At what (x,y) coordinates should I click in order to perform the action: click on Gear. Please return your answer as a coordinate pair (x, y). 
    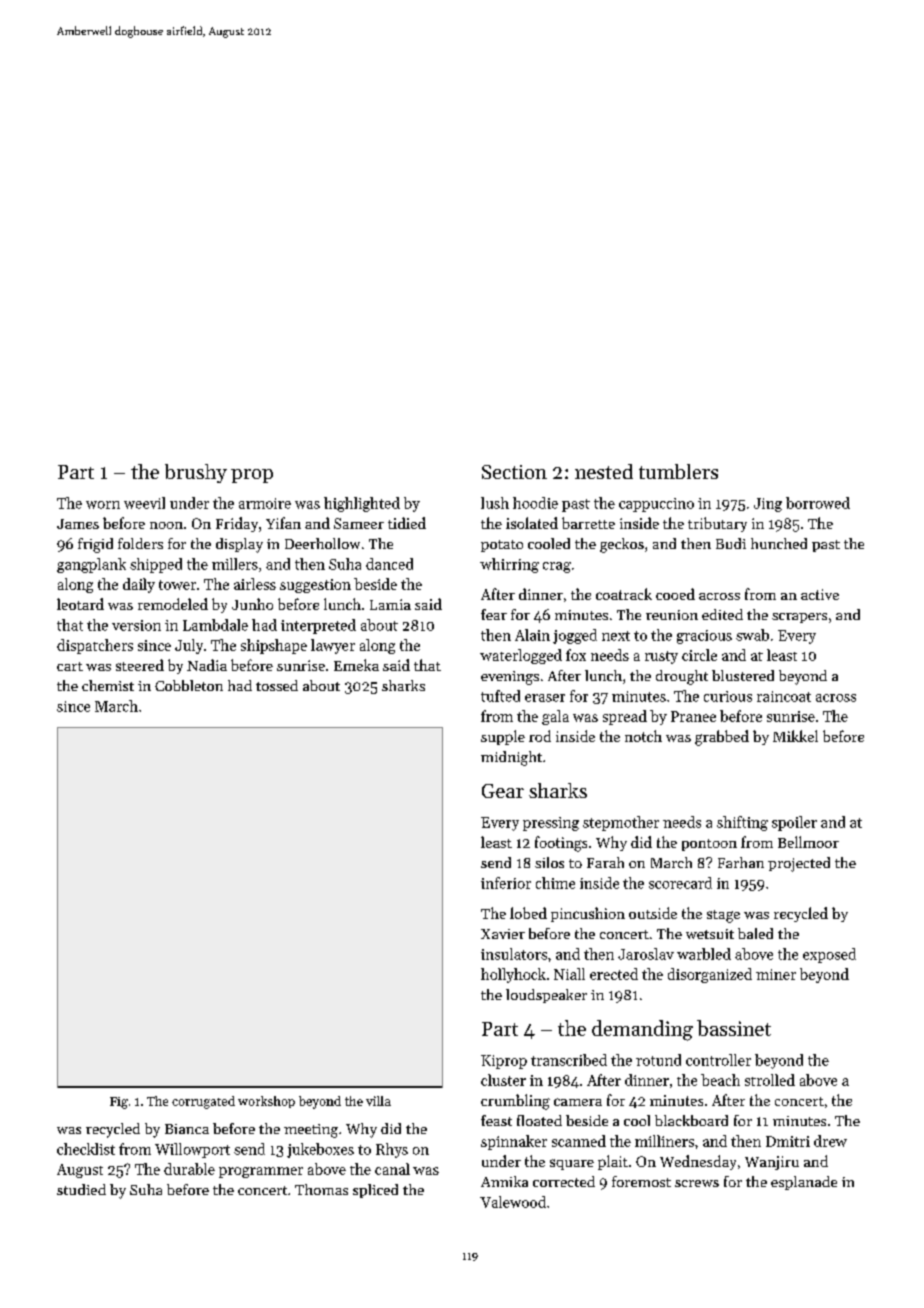
    Looking at the image, I should click on (503, 791).
